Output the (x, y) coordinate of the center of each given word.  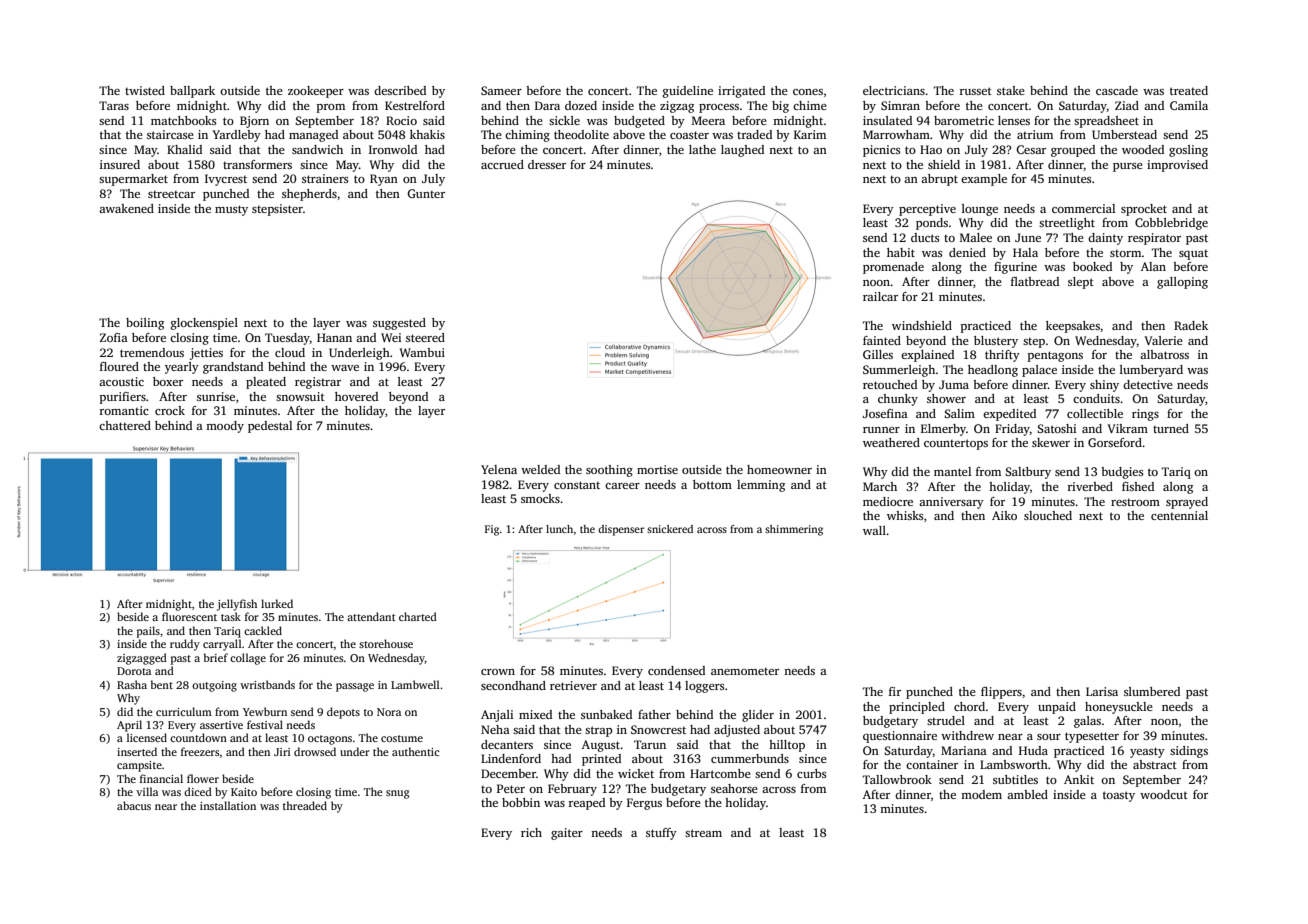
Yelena (499, 469)
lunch (559, 529)
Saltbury (1028, 473)
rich (531, 832)
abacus (134, 805)
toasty (1119, 796)
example (984, 180)
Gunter (426, 193)
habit (901, 252)
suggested (399, 324)
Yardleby (236, 136)
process (719, 108)
